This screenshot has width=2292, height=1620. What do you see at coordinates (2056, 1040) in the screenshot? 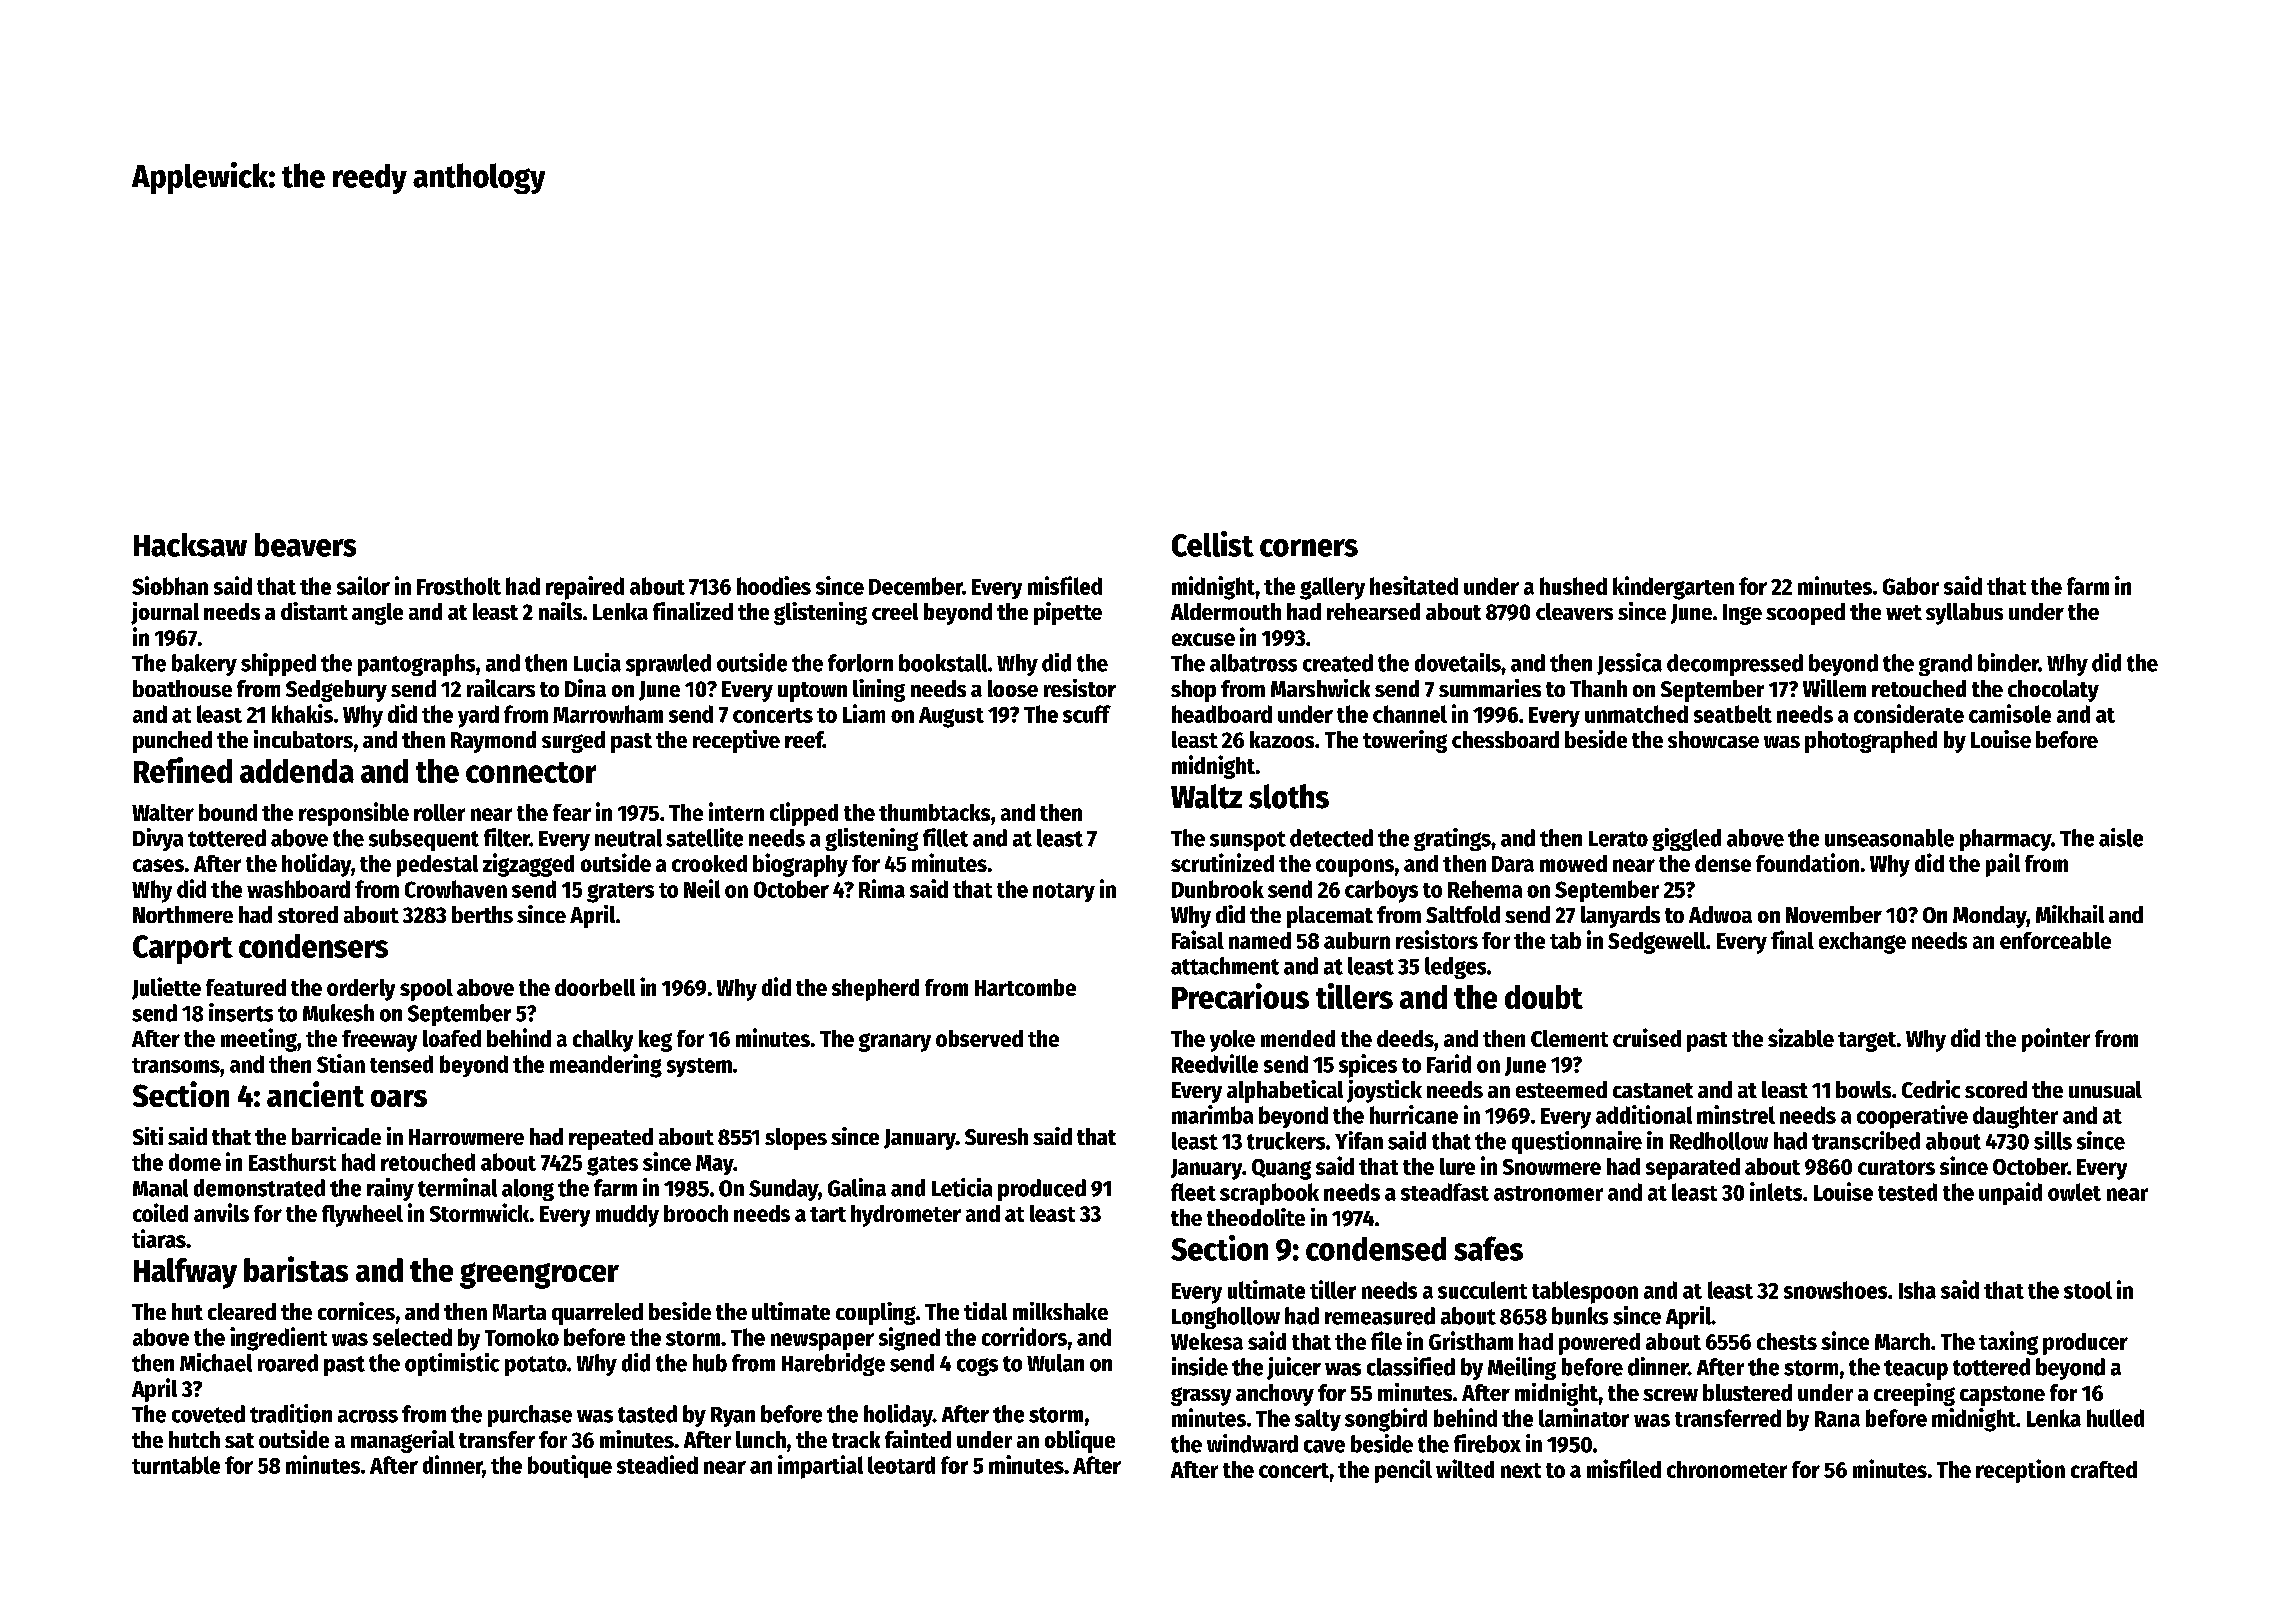
I see `pointer` at bounding box center [2056, 1040].
